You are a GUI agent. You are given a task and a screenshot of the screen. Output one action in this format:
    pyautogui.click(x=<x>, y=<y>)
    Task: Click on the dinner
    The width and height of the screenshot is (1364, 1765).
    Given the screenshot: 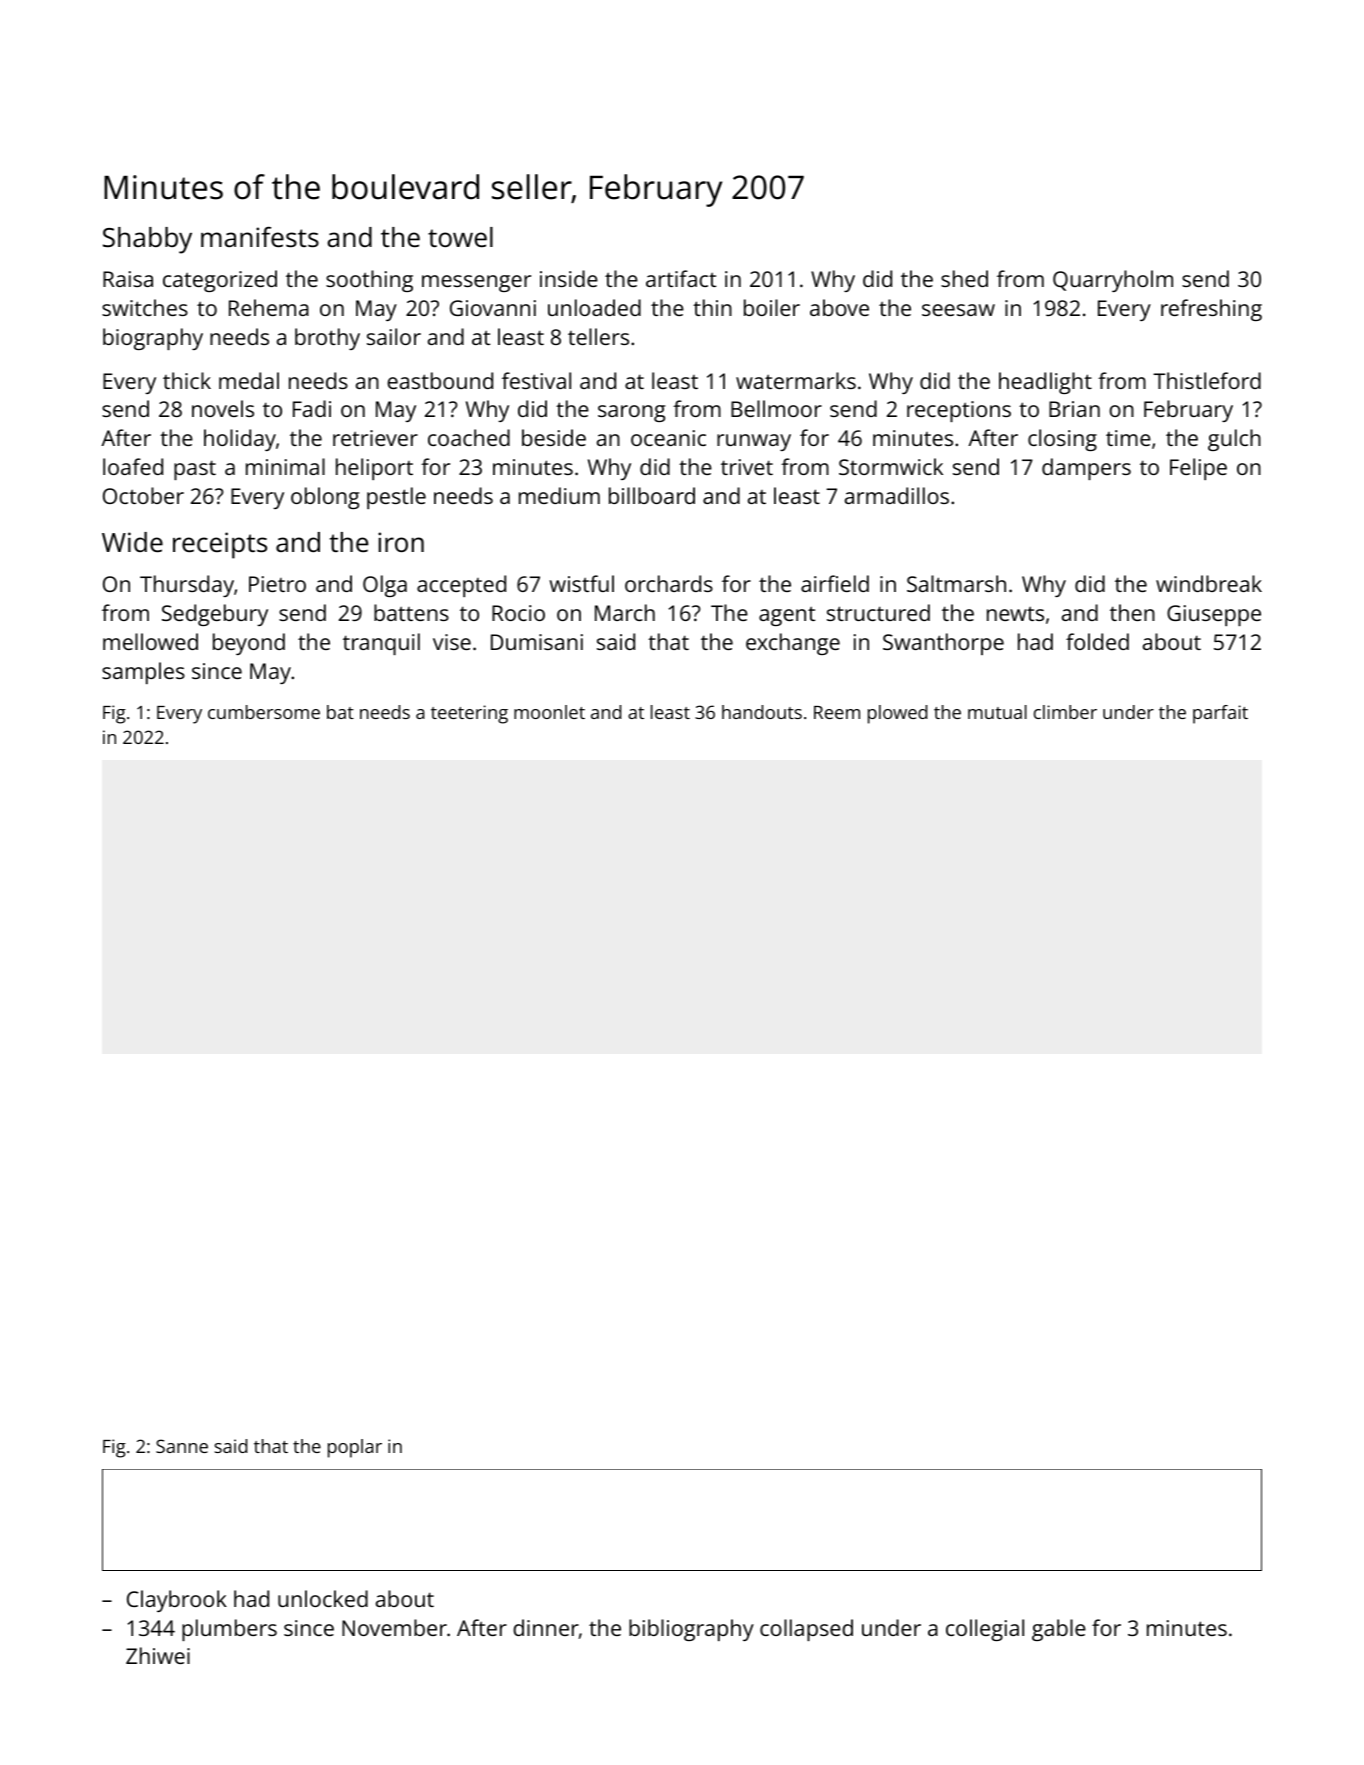 What is the action you would take?
    pyautogui.click(x=546, y=1627)
